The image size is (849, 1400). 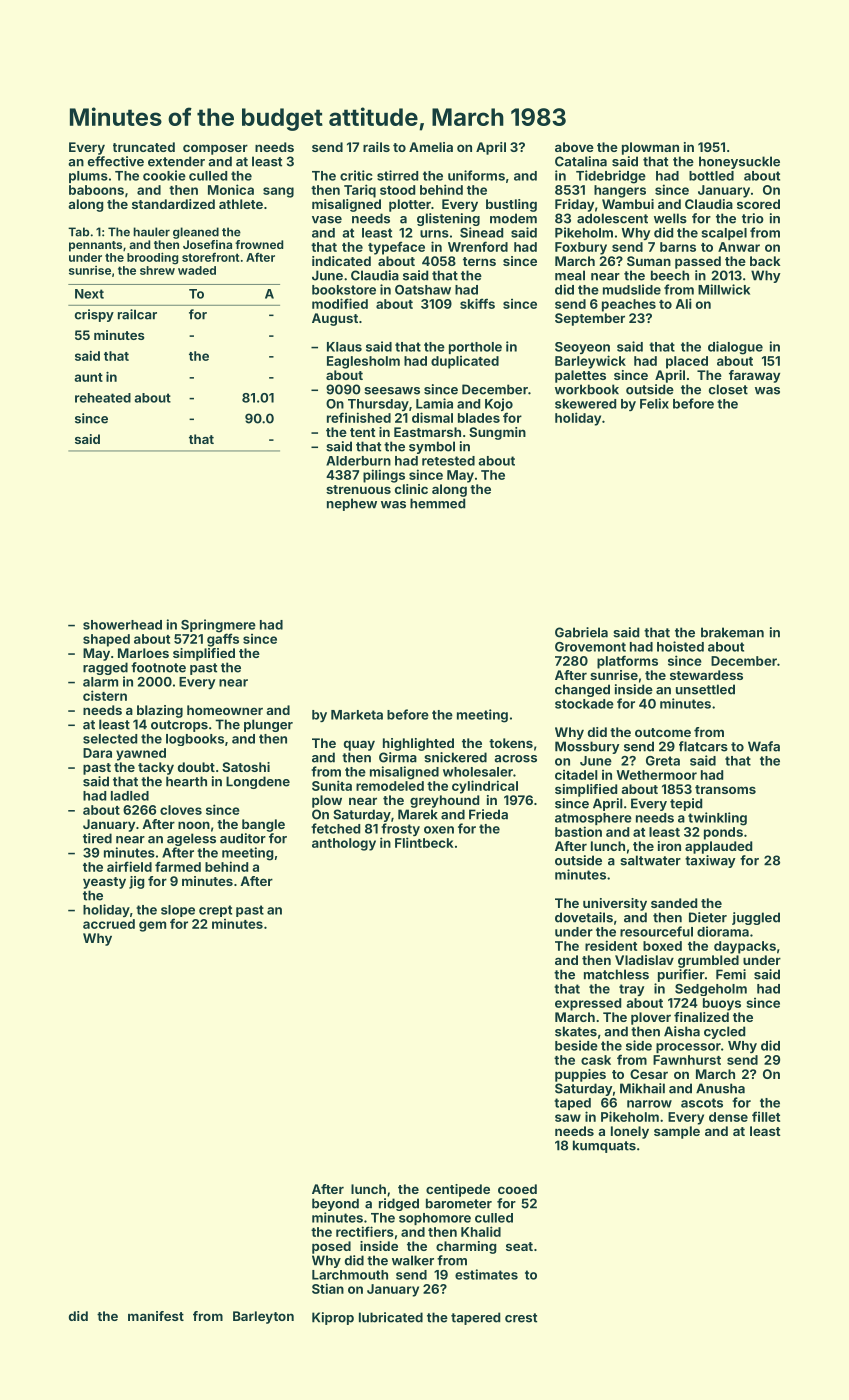 What do you see at coordinates (581, 632) in the screenshot?
I see `Gabriela` at bounding box center [581, 632].
